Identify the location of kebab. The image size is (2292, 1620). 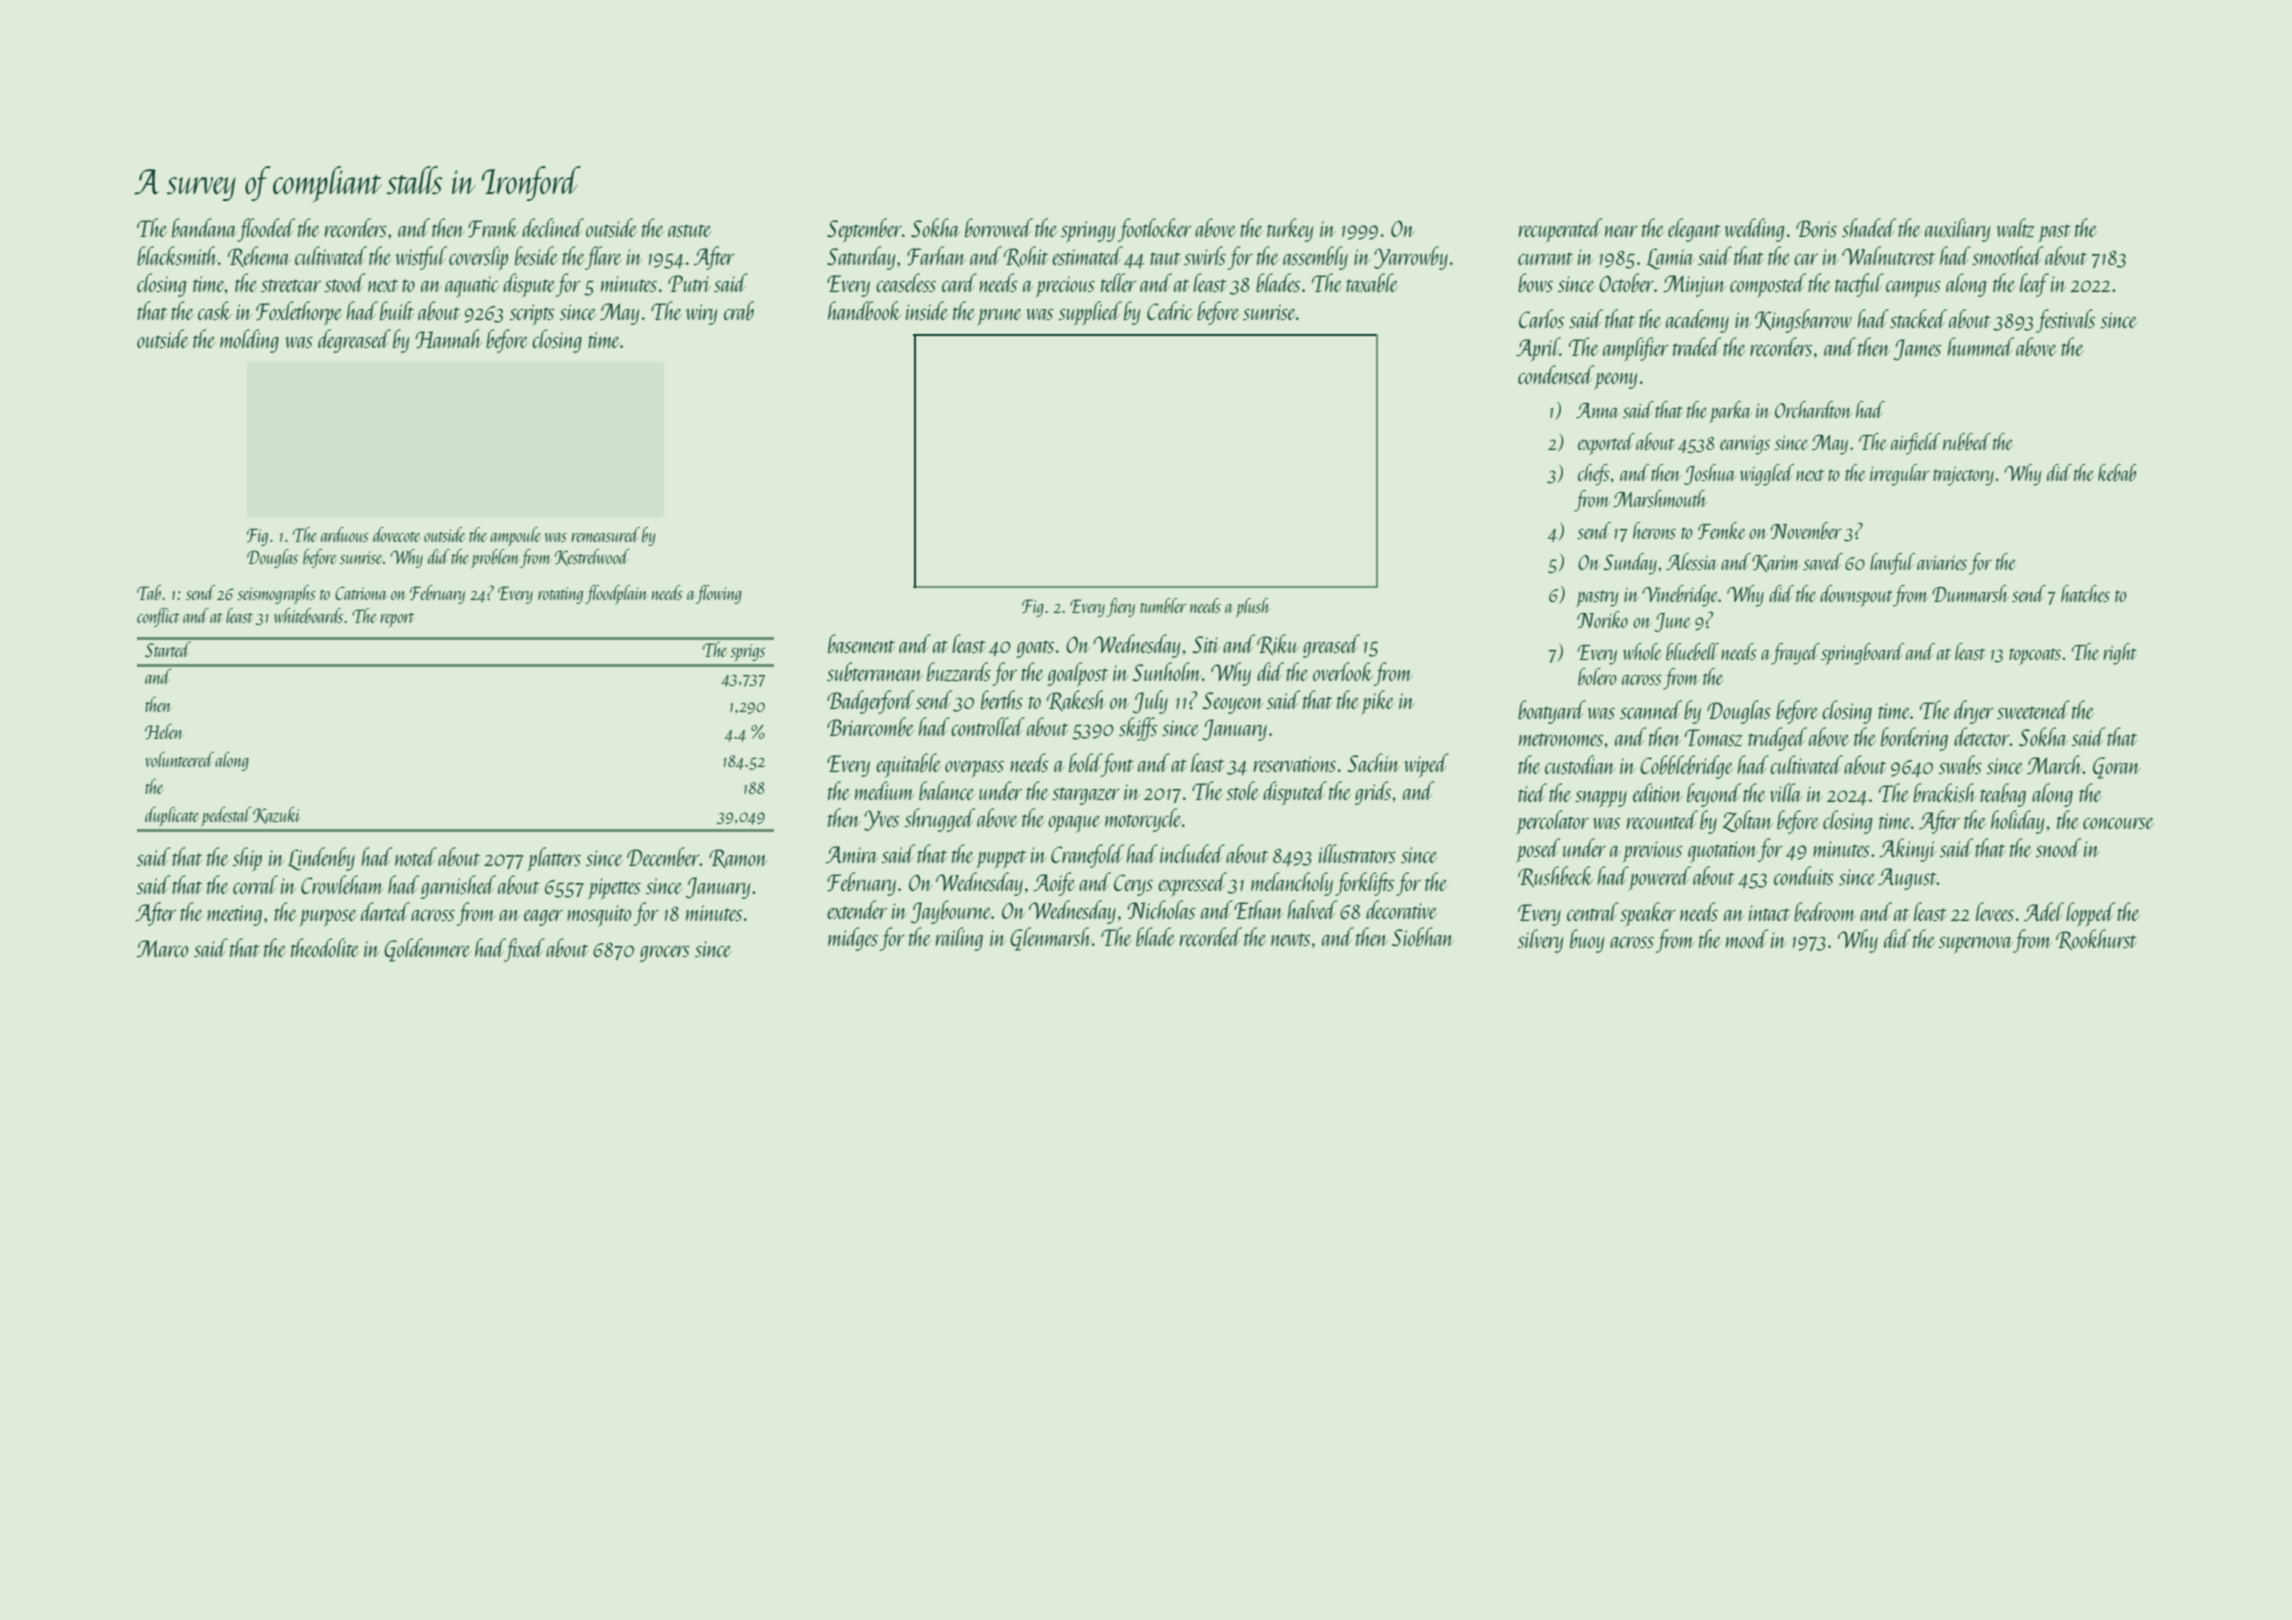
(2117, 472).
